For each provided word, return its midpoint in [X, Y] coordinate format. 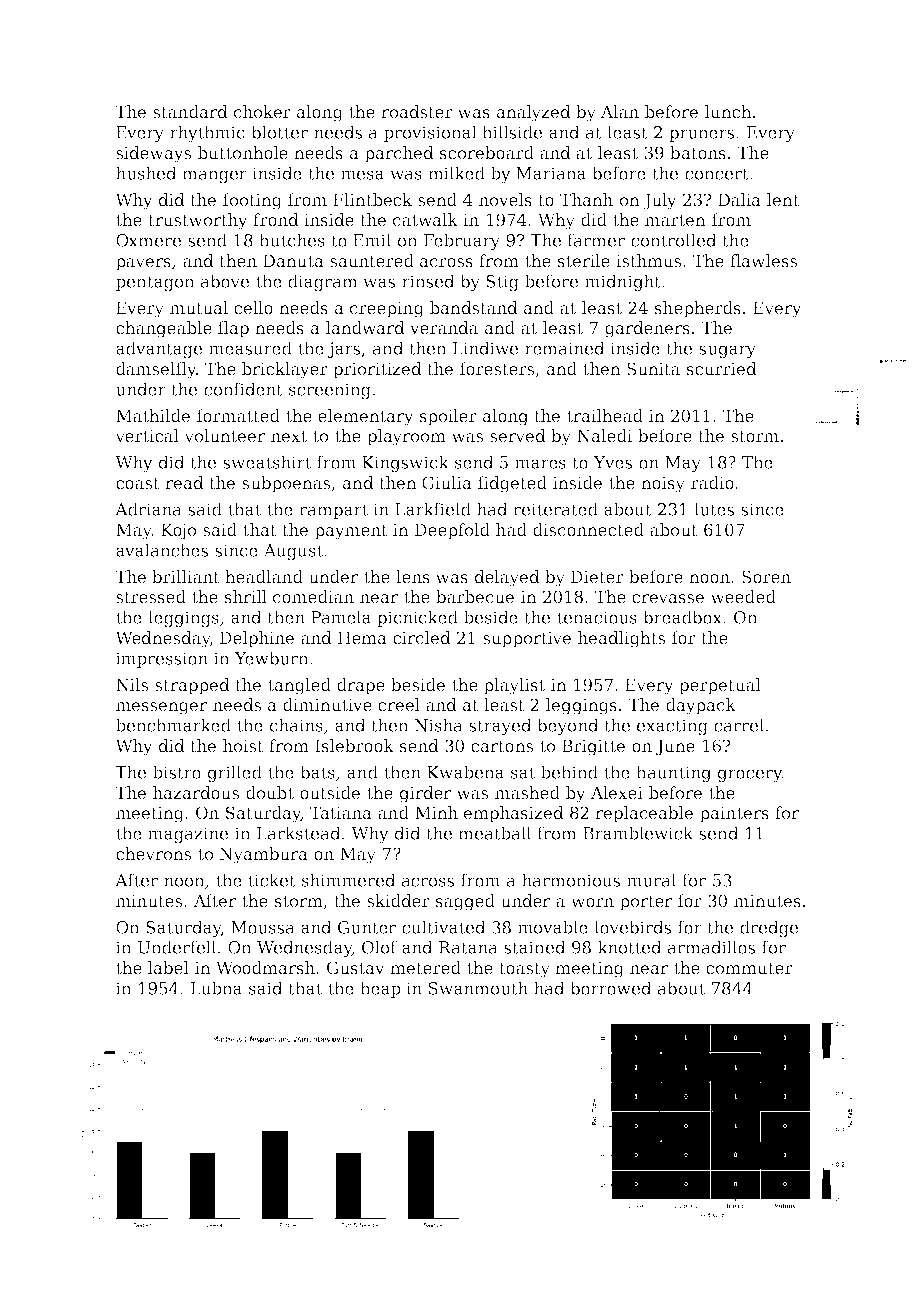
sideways [153, 154]
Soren [766, 577]
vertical [147, 436]
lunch [728, 112]
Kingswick [405, 463]
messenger [161, 708]
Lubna [216, 988]
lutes [714, 509]
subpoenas [286, 484]
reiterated [555, 509]
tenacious [597, 617]
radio [712, 483]
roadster [417, 112]
